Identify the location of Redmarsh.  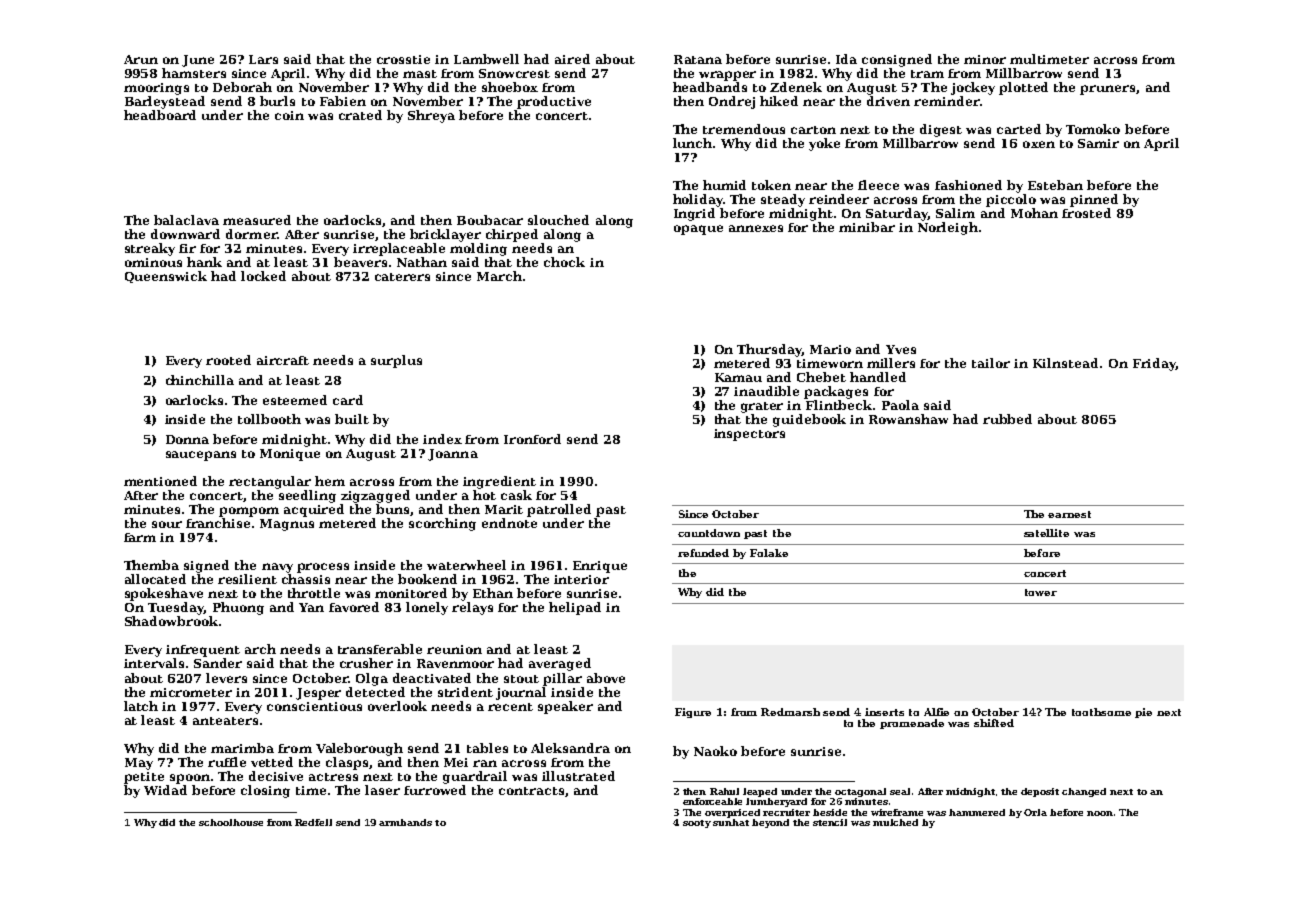
(790, 712).
